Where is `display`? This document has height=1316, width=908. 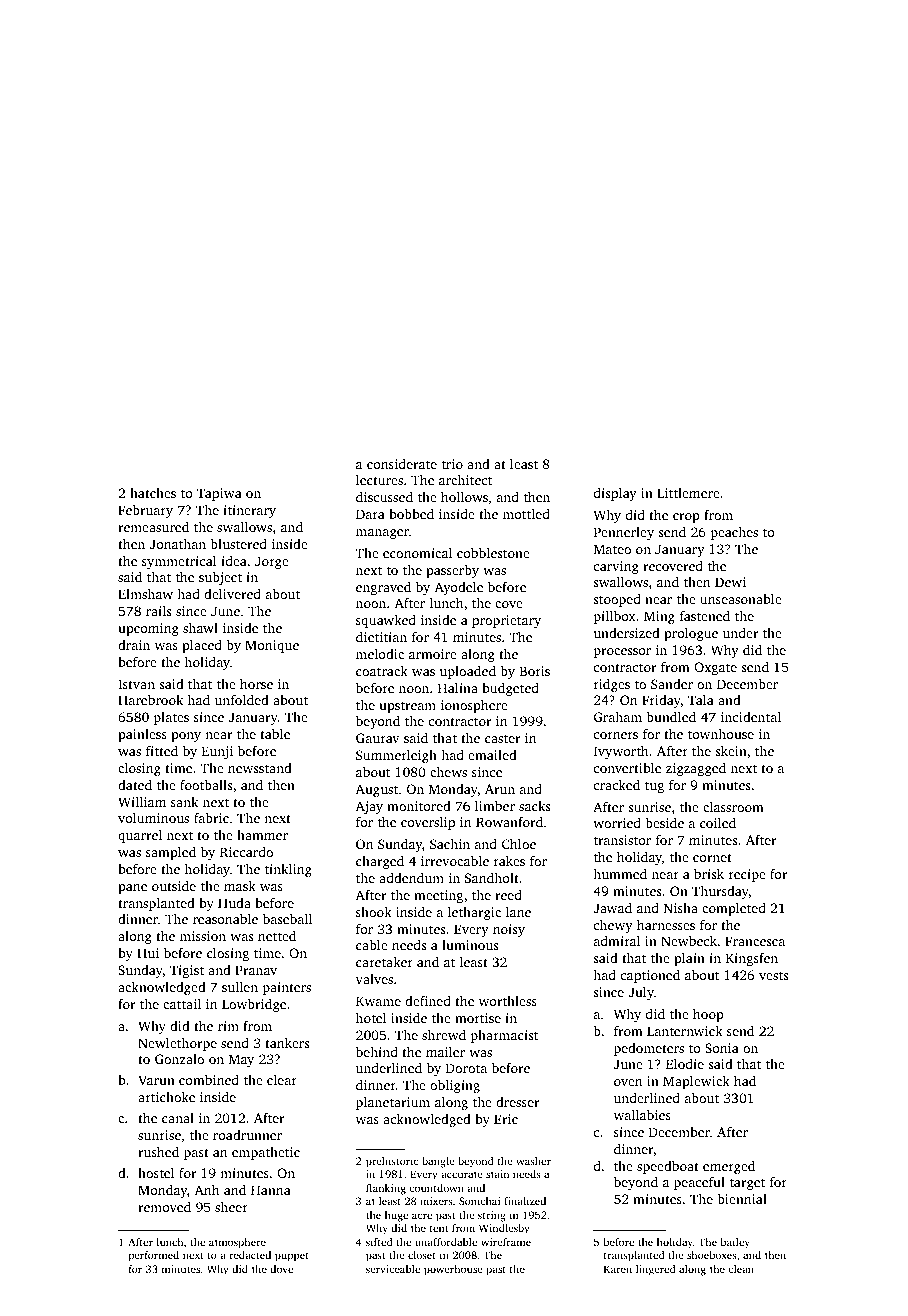 display is located at coordinates (615, 494).
